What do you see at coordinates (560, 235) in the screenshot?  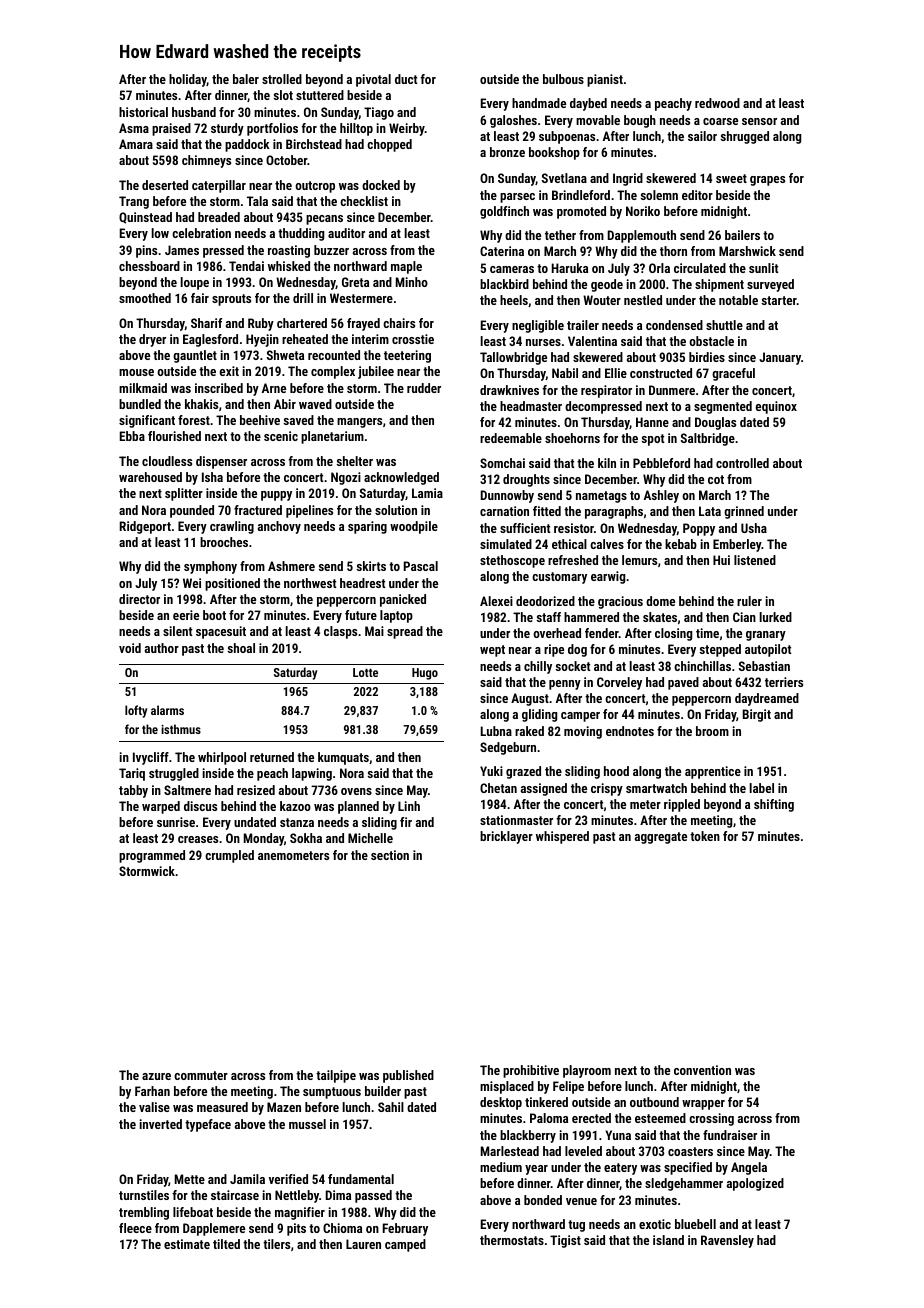 I see `tether` at bounding box center [560, 235].
